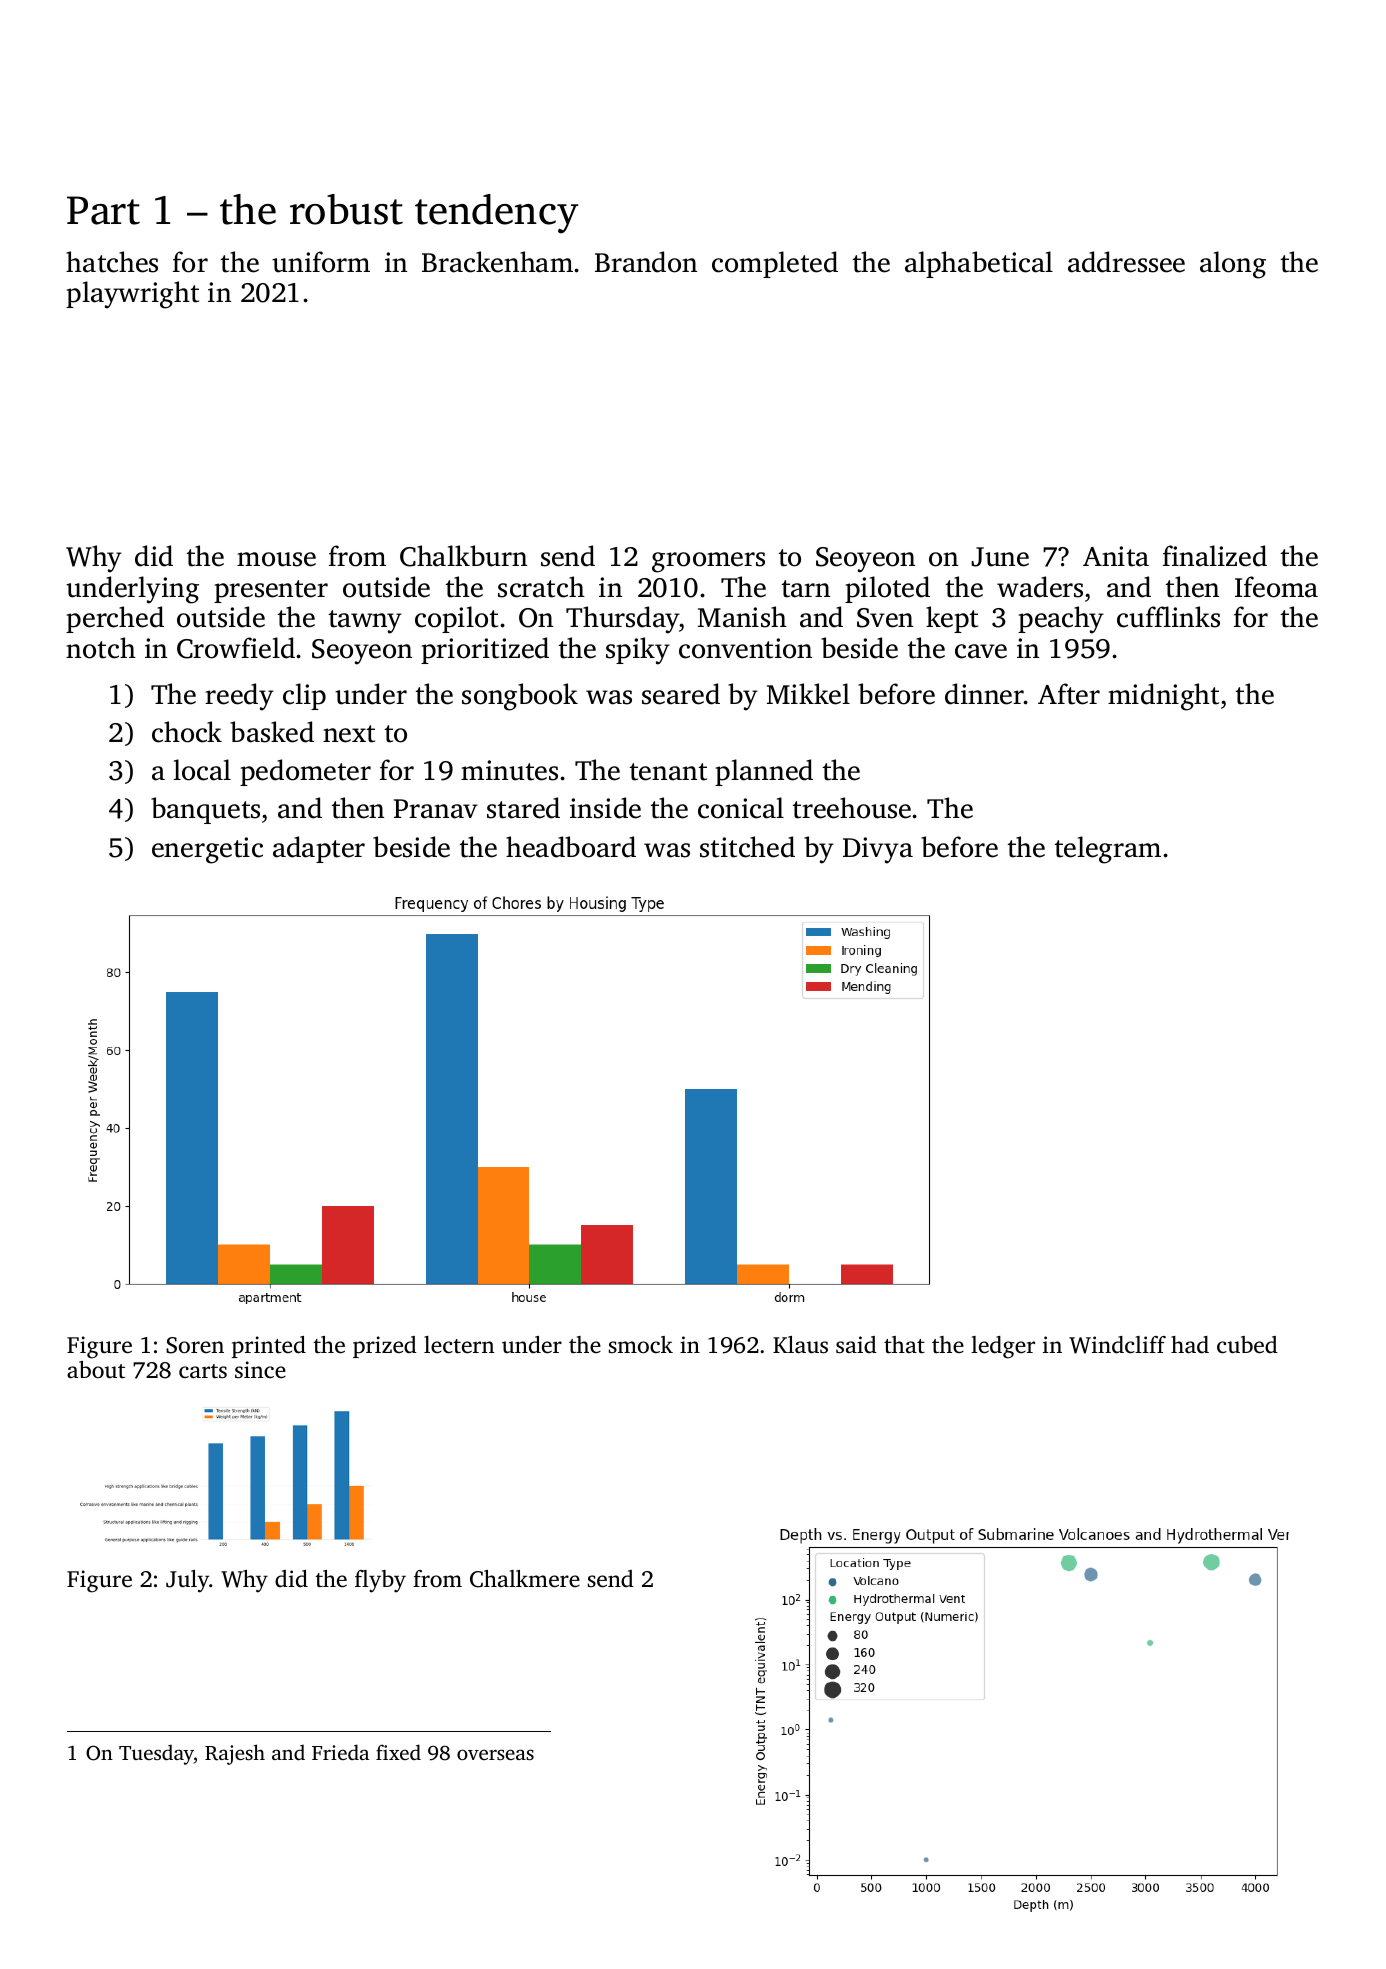 This image has height=1969, width=1386. I want to click on cubed, so click(1247, 1345).
